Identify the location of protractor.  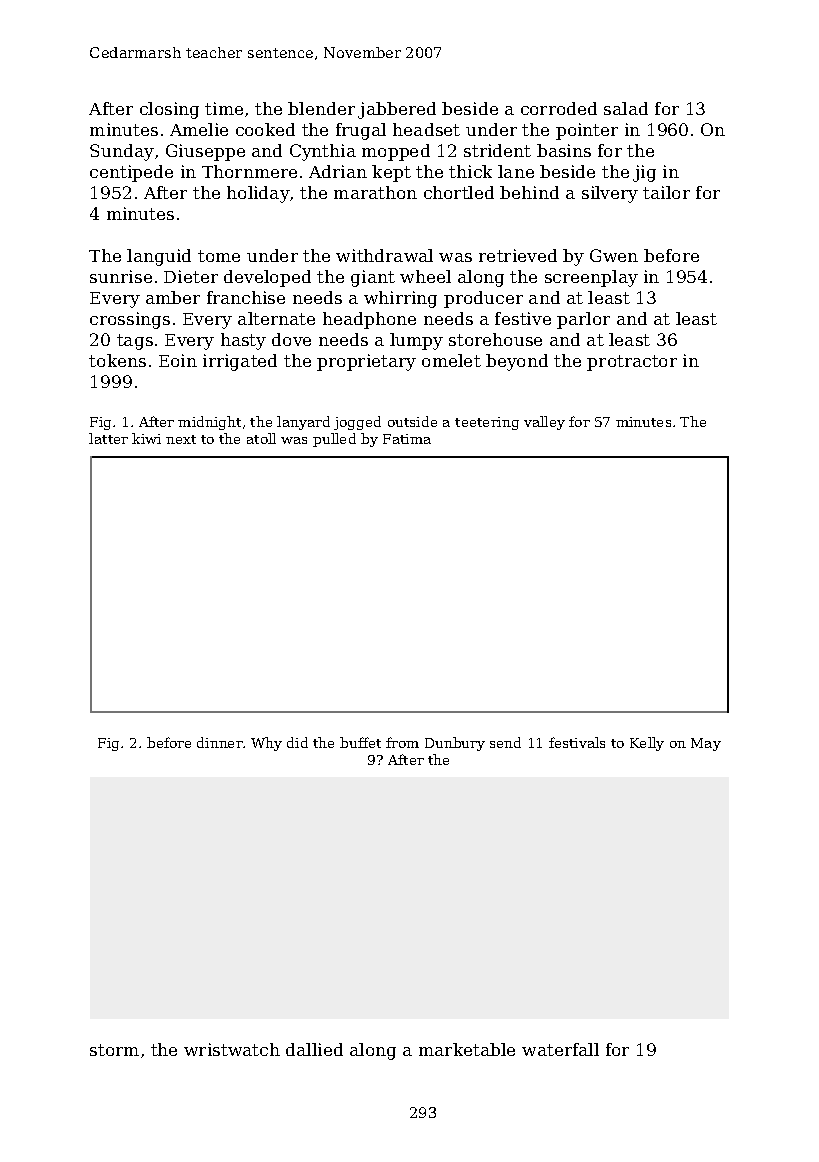
(632, 363).
